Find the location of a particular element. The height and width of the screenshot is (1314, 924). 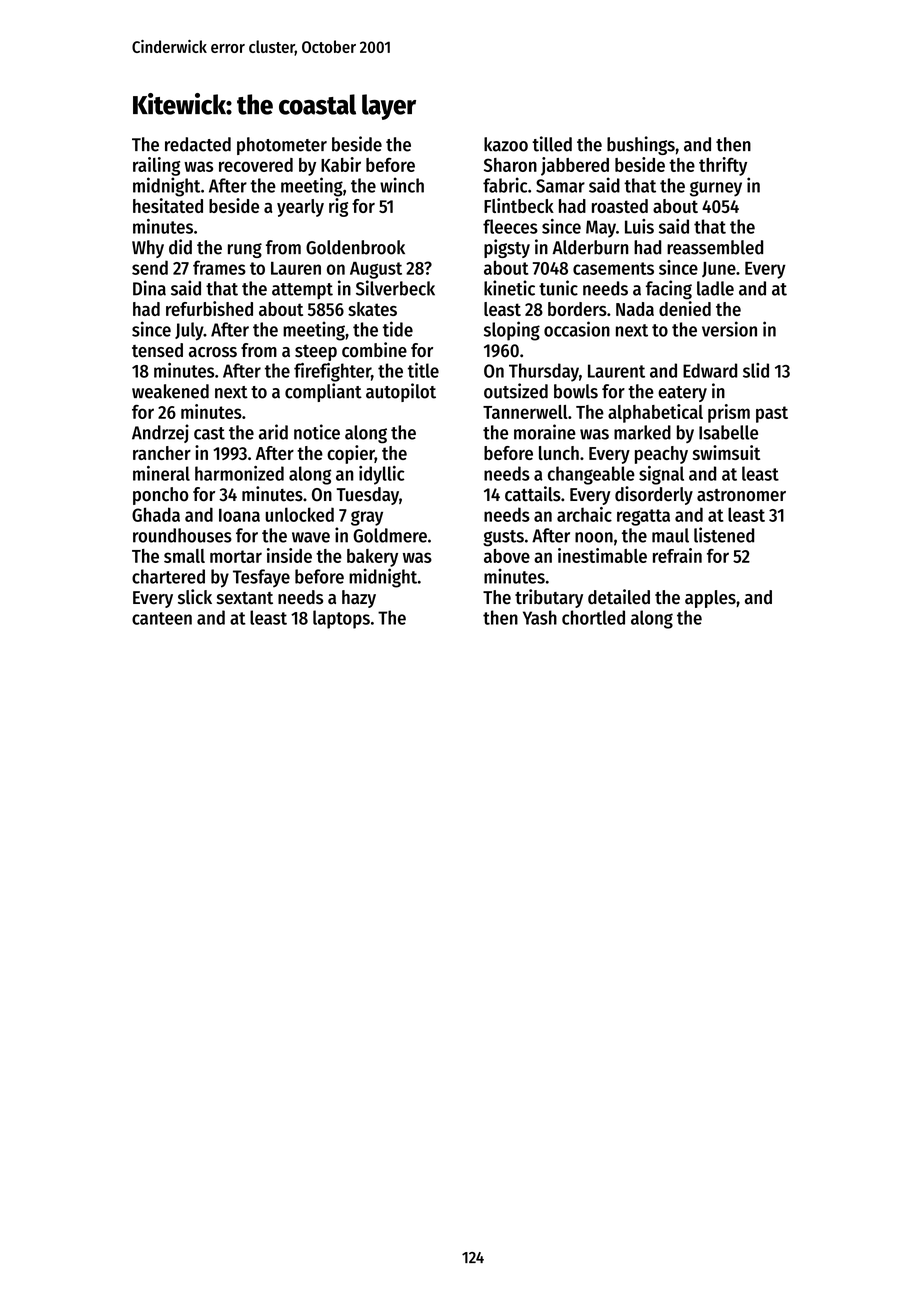

Ioana is located at coordinates (239, 515).
